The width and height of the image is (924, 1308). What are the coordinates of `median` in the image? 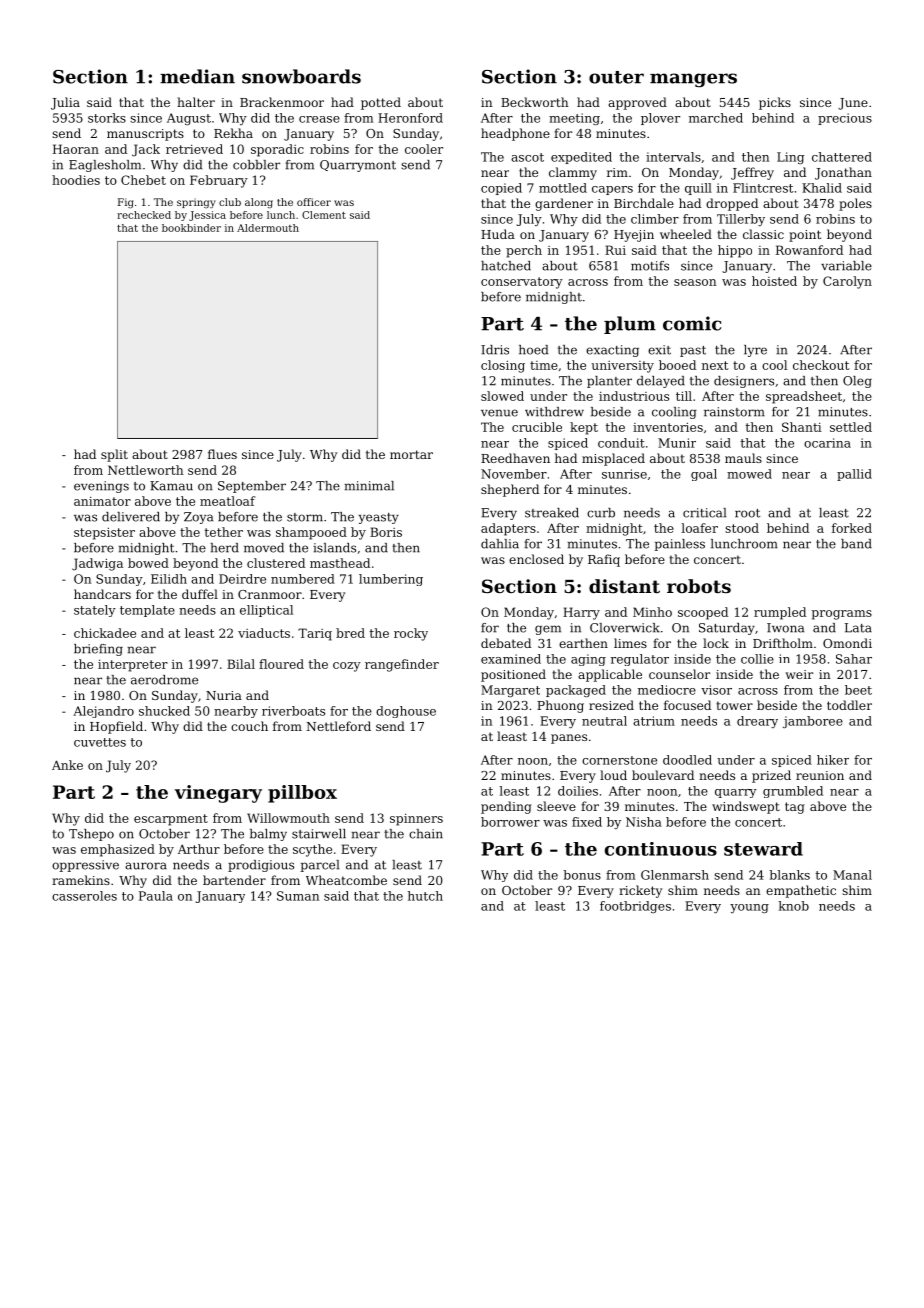 It's located at (197, 76).
